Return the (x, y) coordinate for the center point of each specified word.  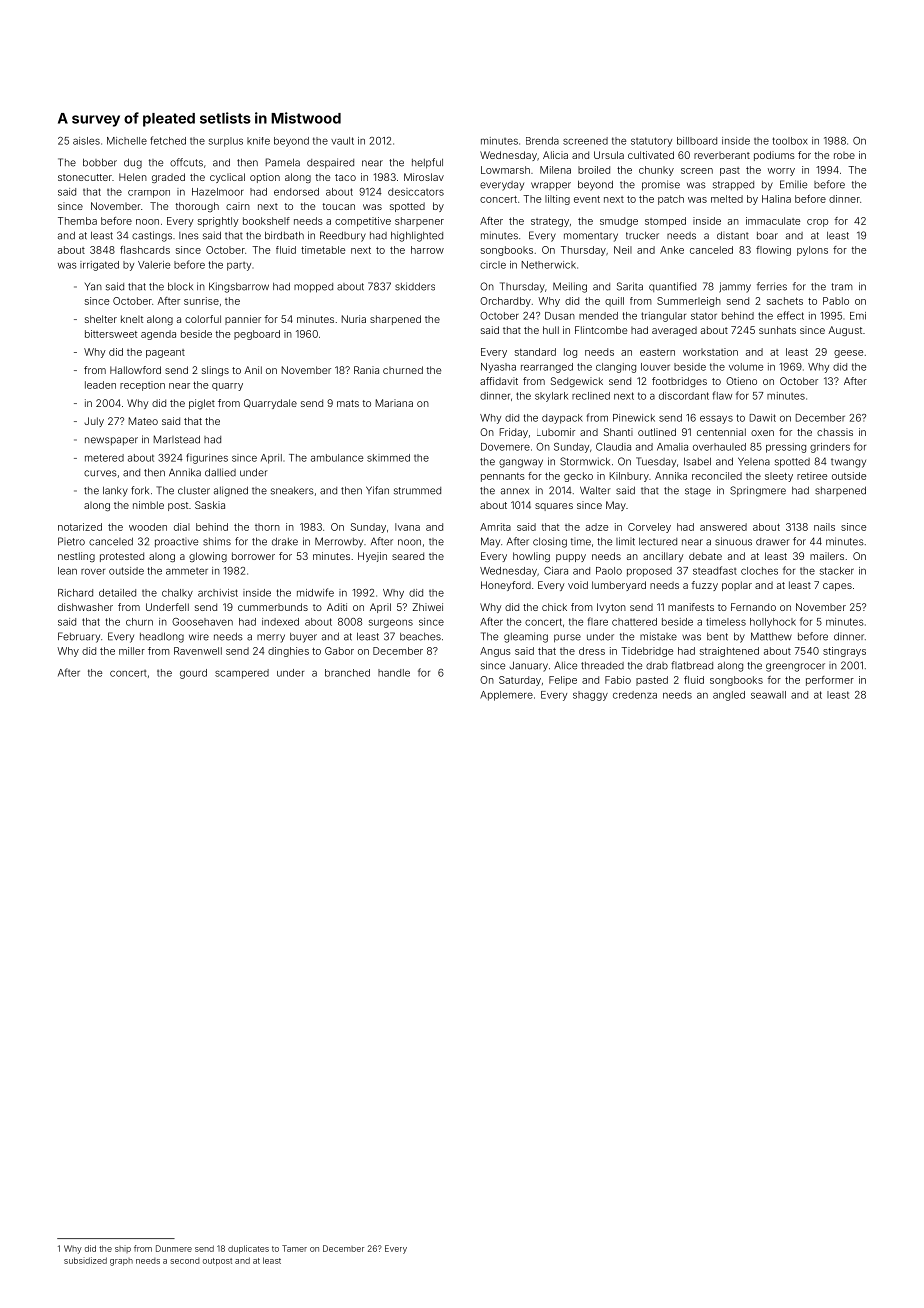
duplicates (248, 1249)
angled (729, 696)
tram (842, 287)
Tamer (294, 1248)
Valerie (154, 265)
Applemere (506, 696)
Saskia (210, 505)
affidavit (499, 381)
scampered (242, 674)
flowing (773, 251)
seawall (768, 695)
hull (551, 330)
